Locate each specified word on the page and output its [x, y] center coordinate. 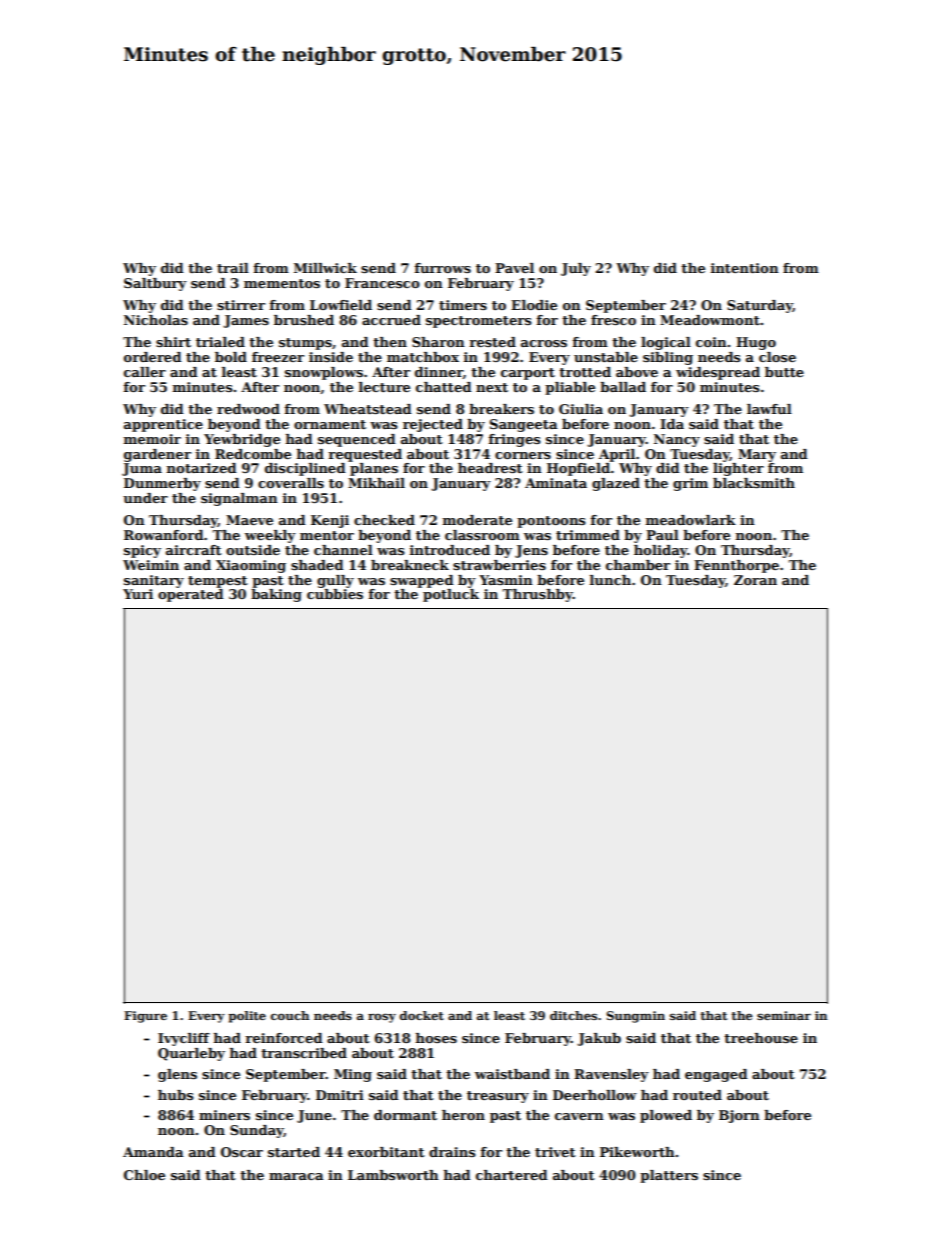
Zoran [755, 580]
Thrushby [537, 595]
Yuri [138, 594]
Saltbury [155, 284]
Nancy [677, 440]
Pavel [514, 268]
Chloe [144, 1175]
